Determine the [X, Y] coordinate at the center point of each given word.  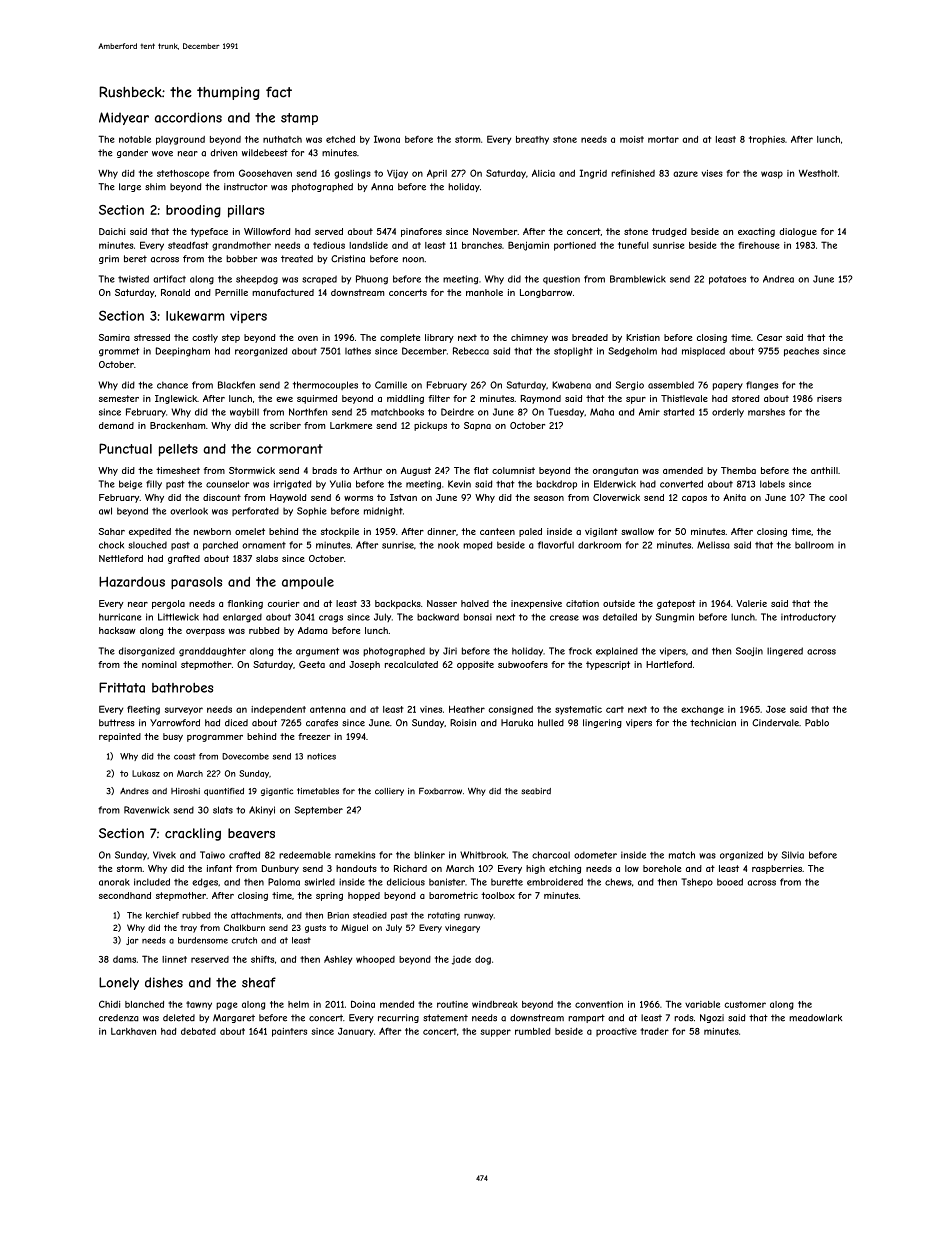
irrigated [292, 485]
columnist [513, 470]
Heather [467, 709]
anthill [824, 470]
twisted [133, 279]
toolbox [498, 895]
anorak [114, 882]
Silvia [793, 855]
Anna [382, 187]
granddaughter [212, 652]
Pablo [817, 723]
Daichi [112, 231]
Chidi [109, 1004]
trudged [669, 232]
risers [829, 398]
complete [400, 338]
